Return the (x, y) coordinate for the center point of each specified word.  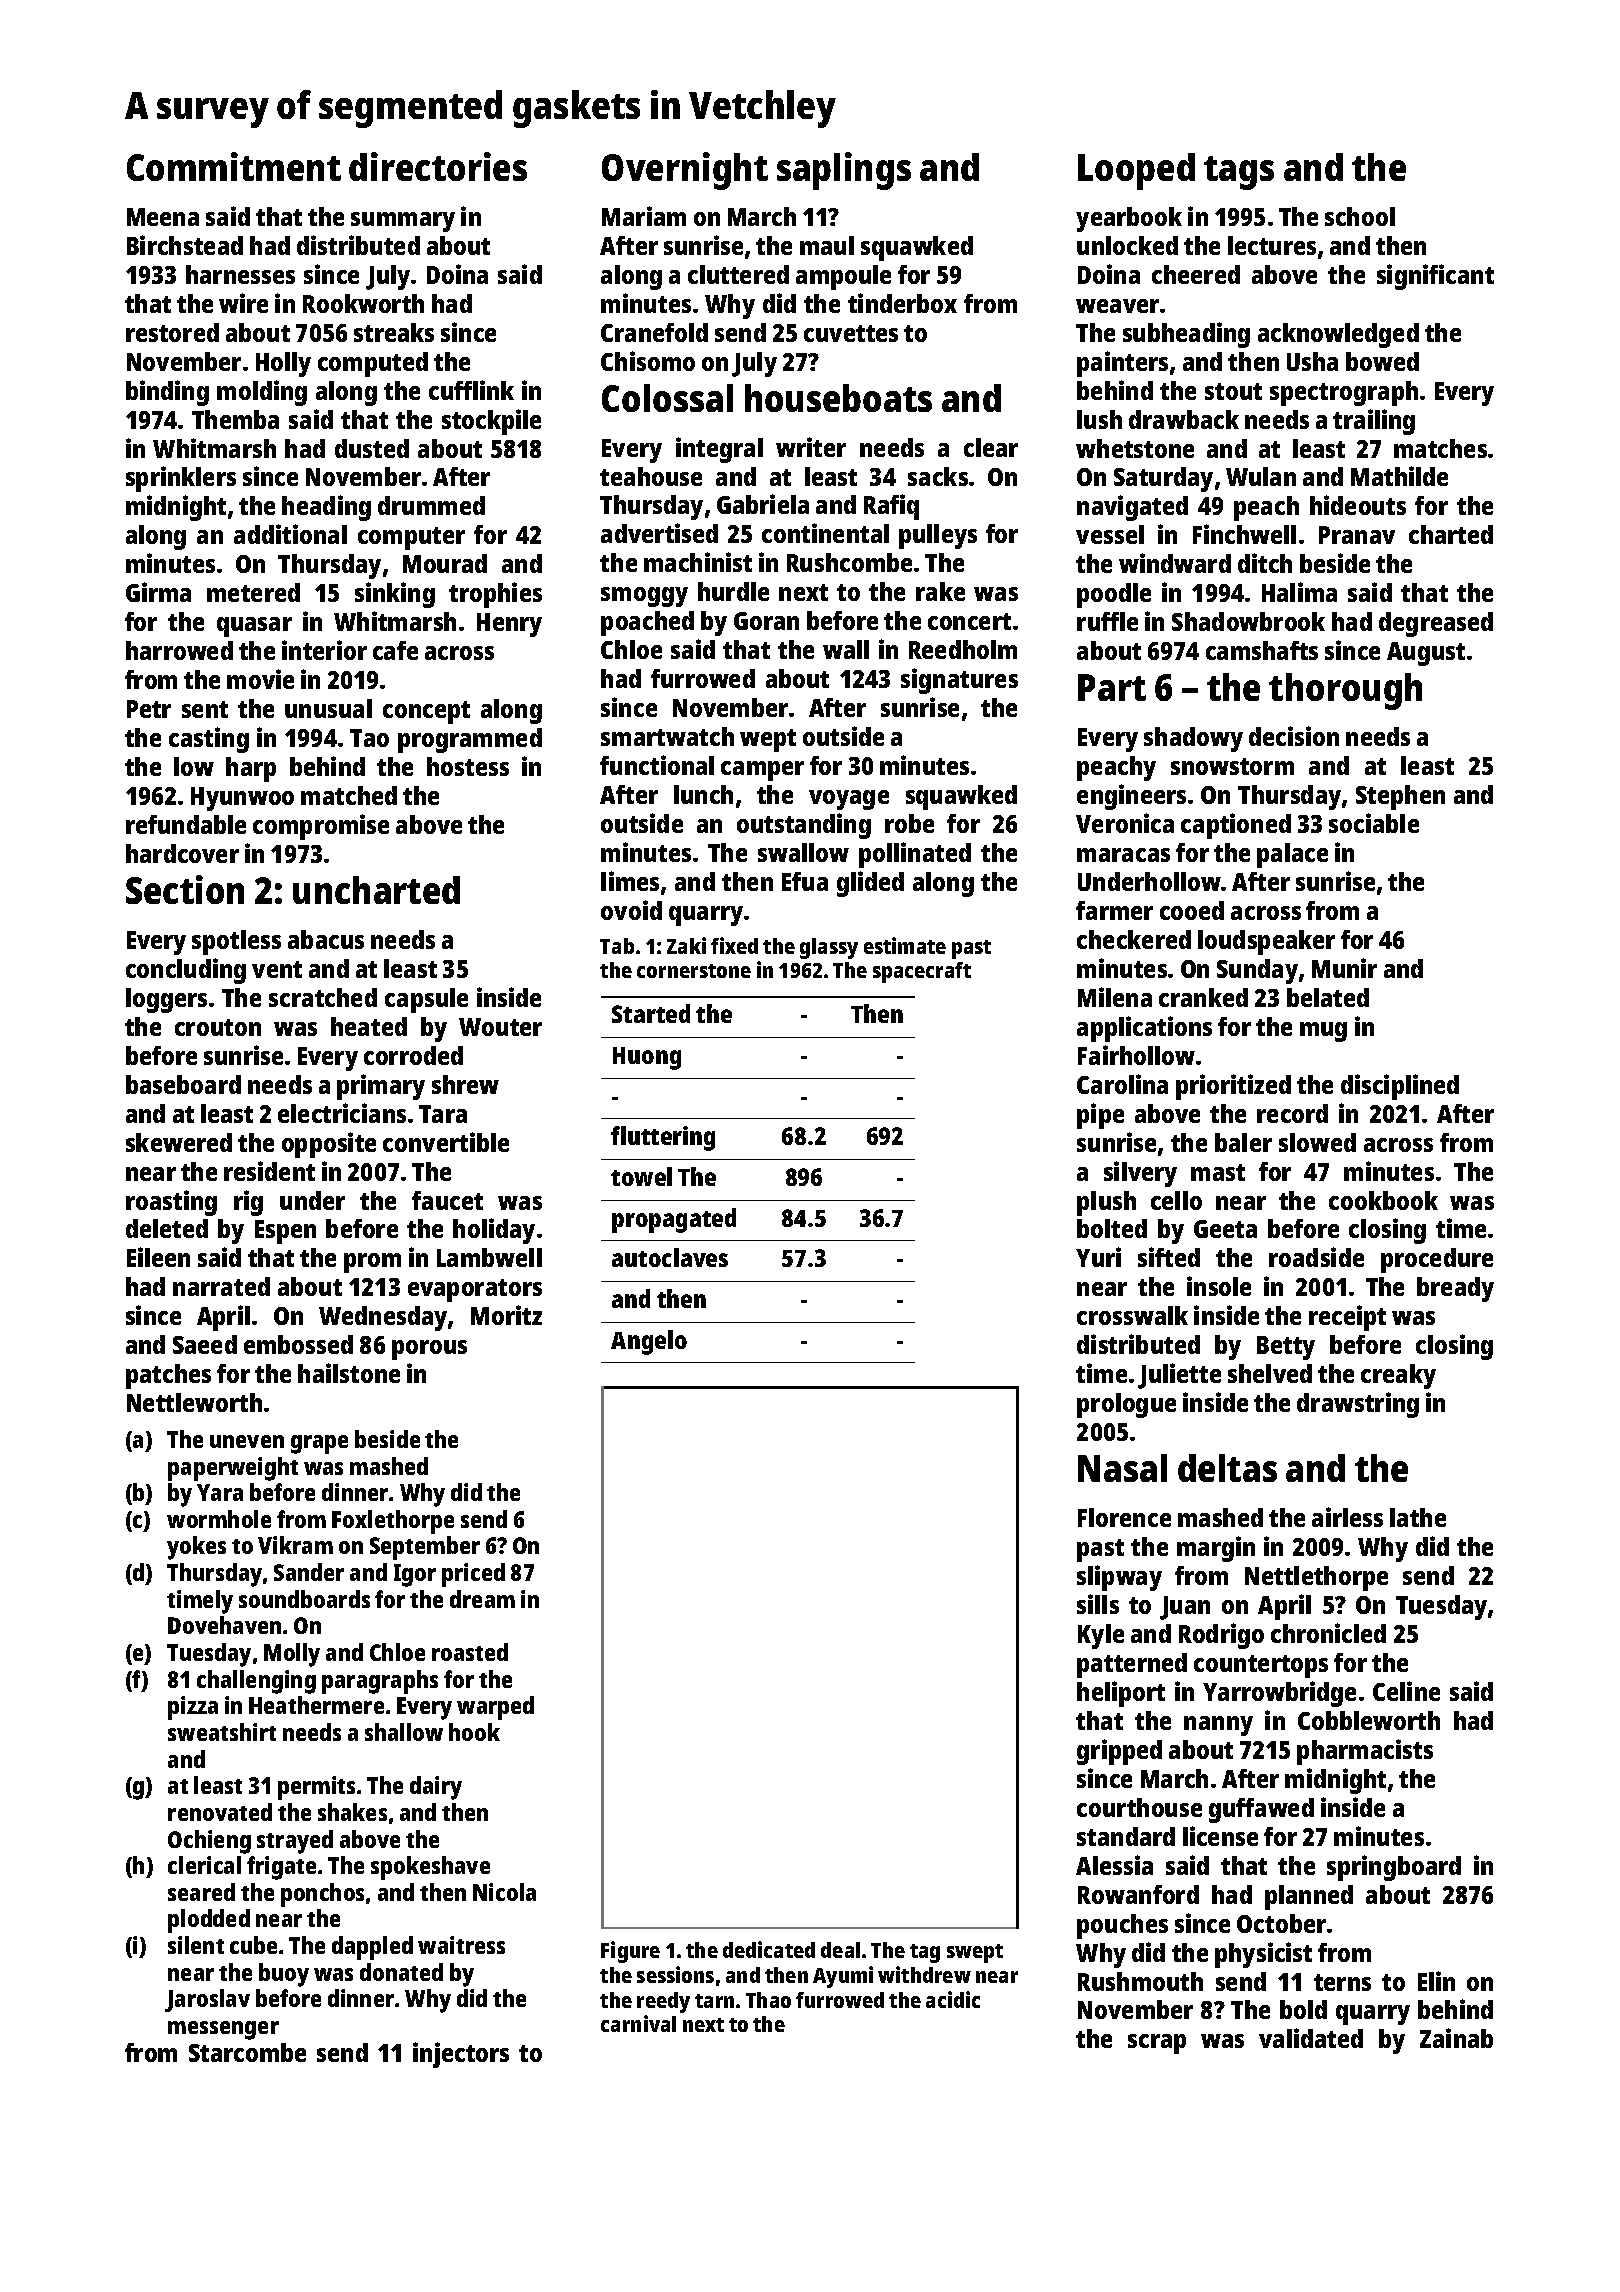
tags (1239, 173)
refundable (186, 824)
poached (647, 623)
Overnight (685, 171)
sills (1098, 1604)
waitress (461, 1945)
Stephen (1400, 797)
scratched (323, 997)
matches (1440, 448)
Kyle (1101, 1636)
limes (630, 881)
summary (403, 222)
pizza (193, 1708)
